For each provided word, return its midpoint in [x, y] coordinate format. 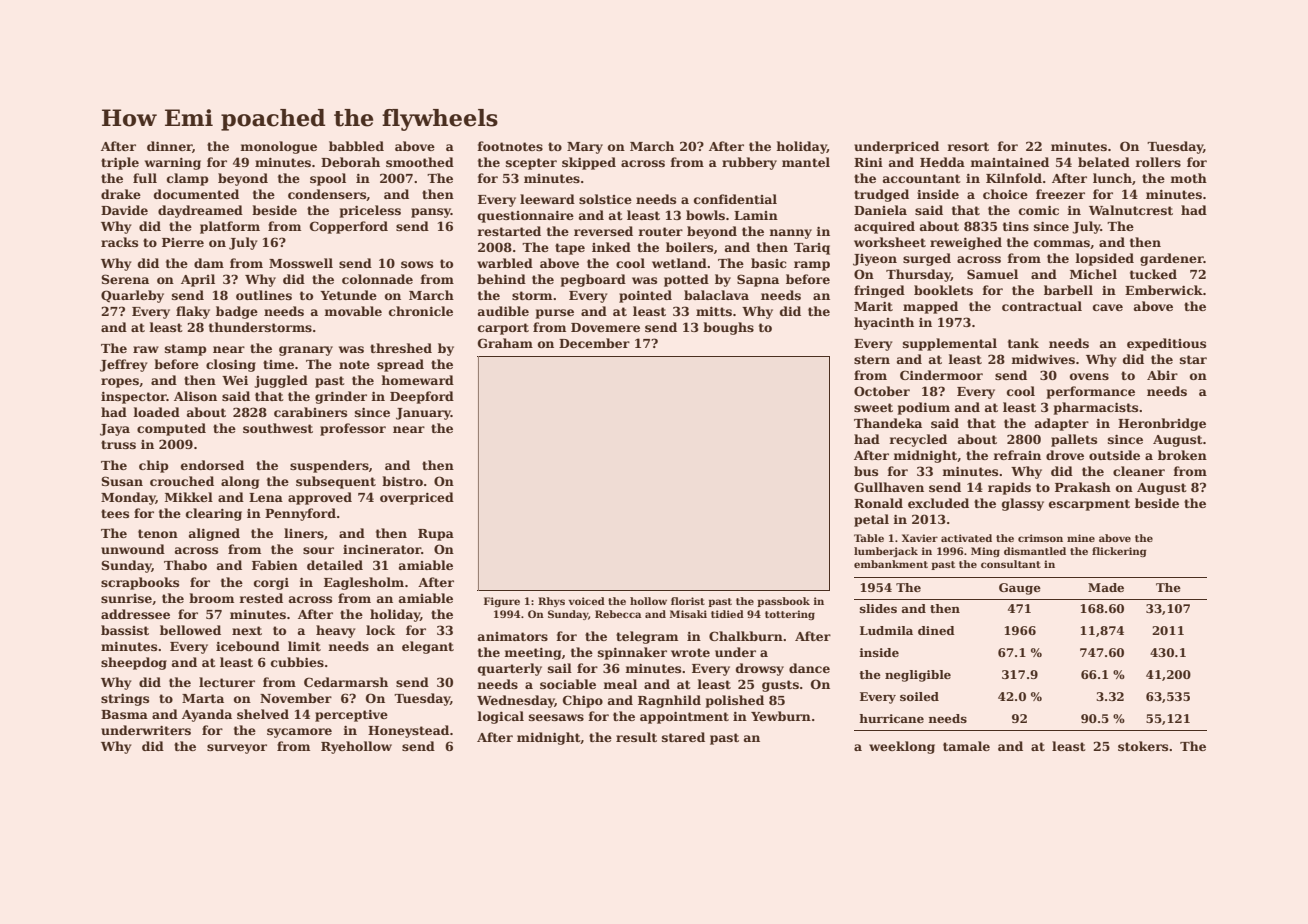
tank [1023, 343]
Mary [585, 148]
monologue [278, 147]
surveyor [237, 749]
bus [866, 471]
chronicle [421, 311]
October [882, 391]
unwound [133, 549]
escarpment [1089, 505]
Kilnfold [1014, 178]
